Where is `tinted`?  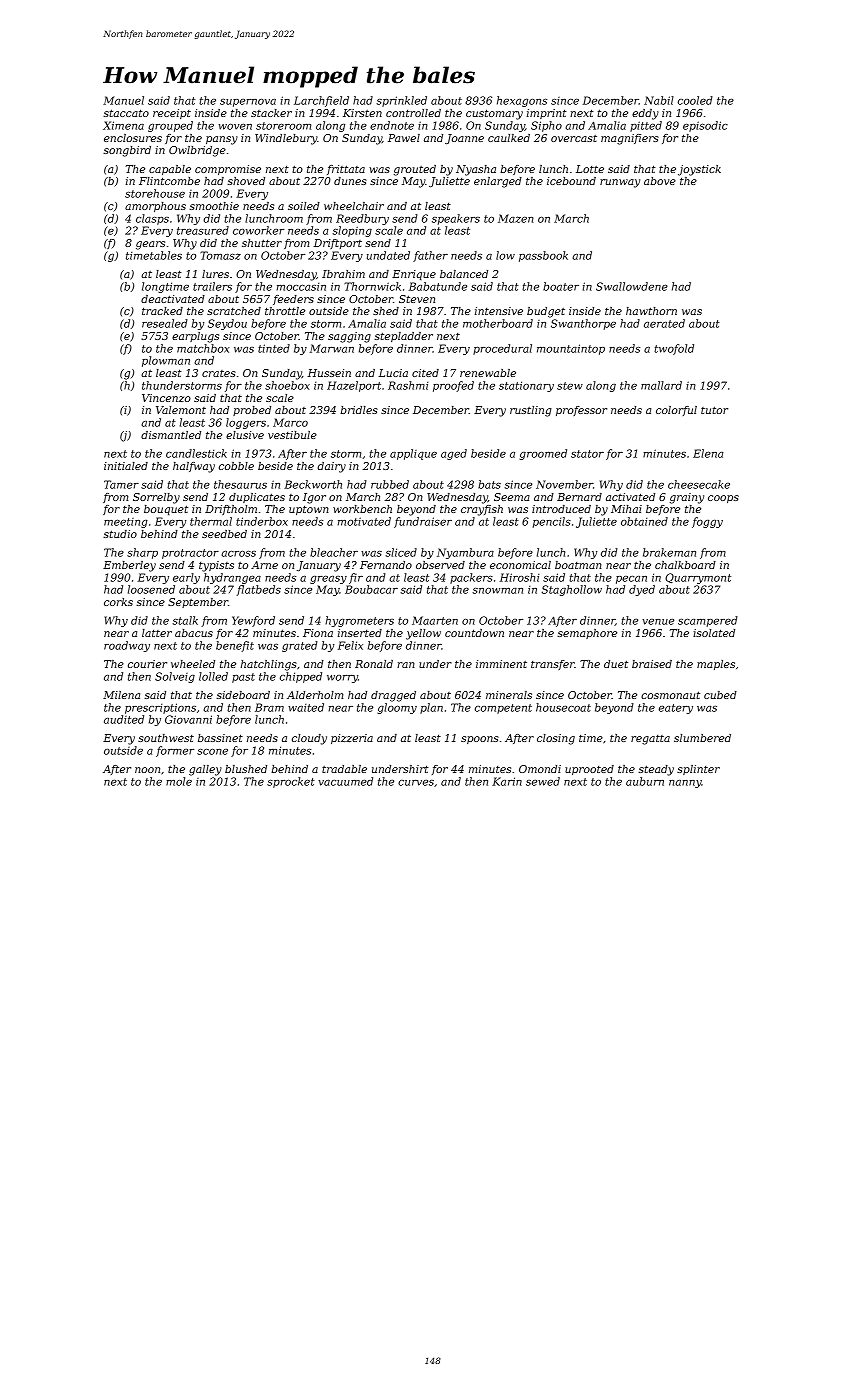
tinted is located at coordinates (274, 348).
